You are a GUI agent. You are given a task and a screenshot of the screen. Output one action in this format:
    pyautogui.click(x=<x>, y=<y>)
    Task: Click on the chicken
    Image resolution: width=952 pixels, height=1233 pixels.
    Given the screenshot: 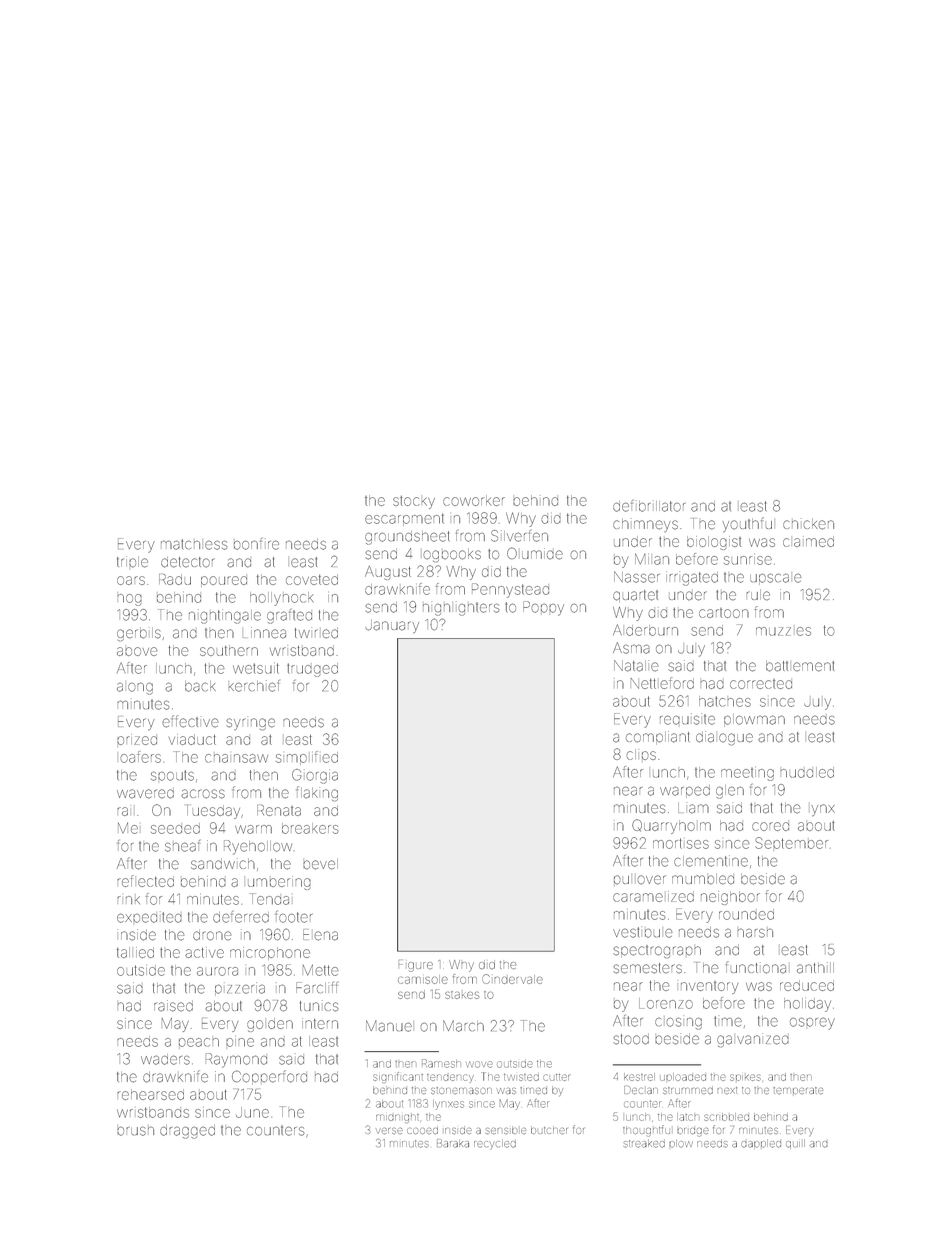 What is the action you would take?
    pyautogui.click(x=808, y=524)
